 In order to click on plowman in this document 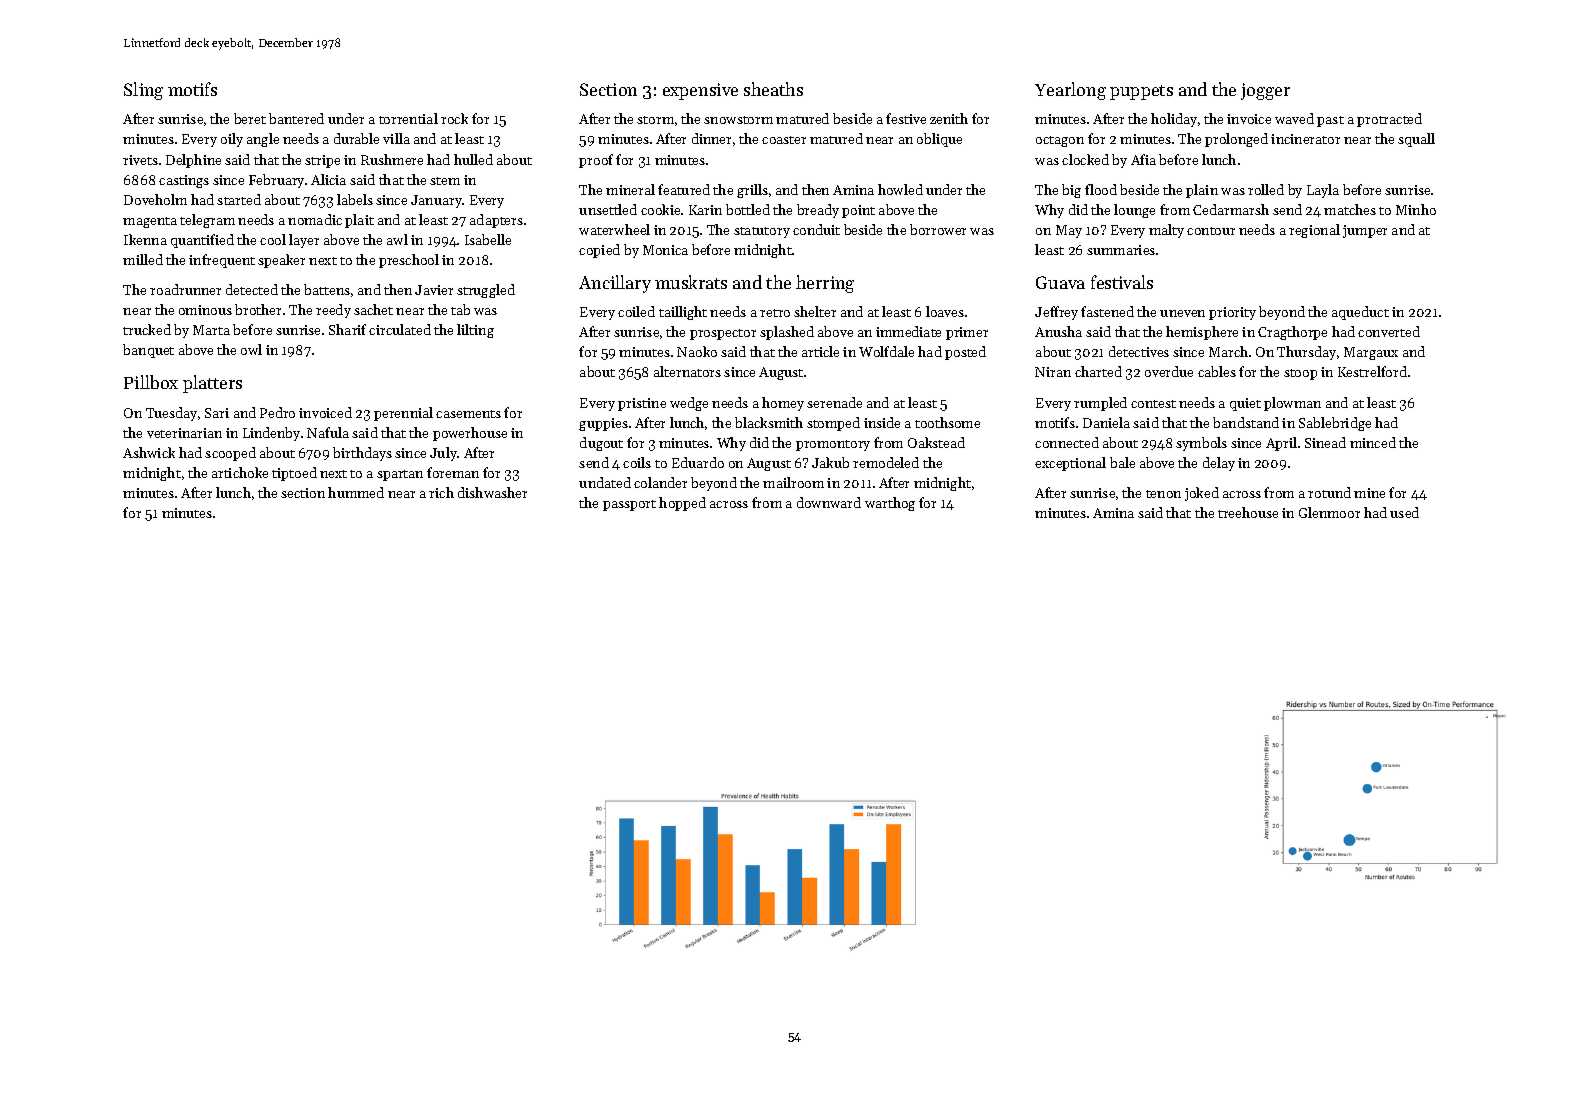, I will do `click(1292, 404)`.
